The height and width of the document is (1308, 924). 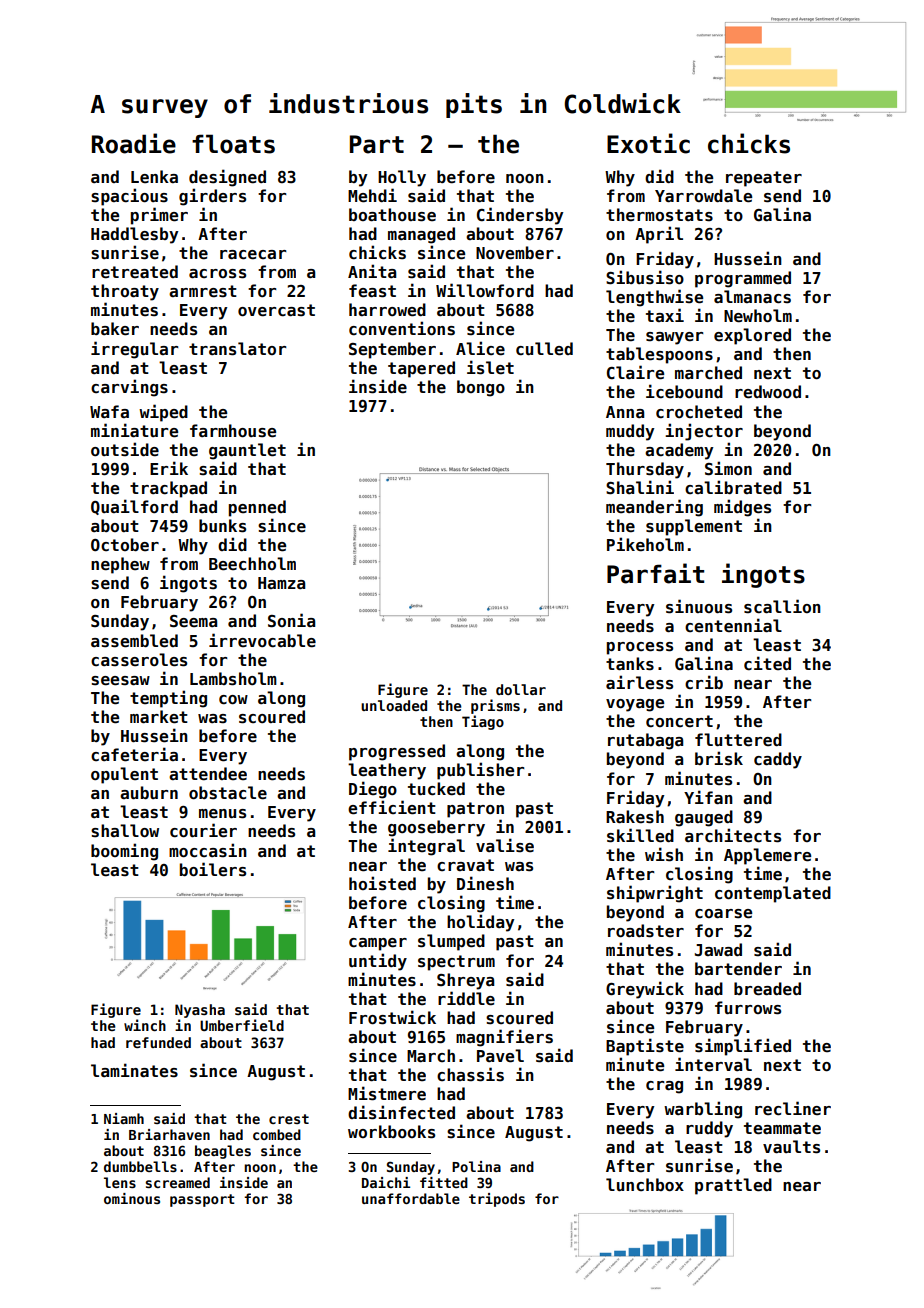 What do you see at coordinates (134, 507) in the document?
I see `Quailford` at bounding box center [134, 507].
